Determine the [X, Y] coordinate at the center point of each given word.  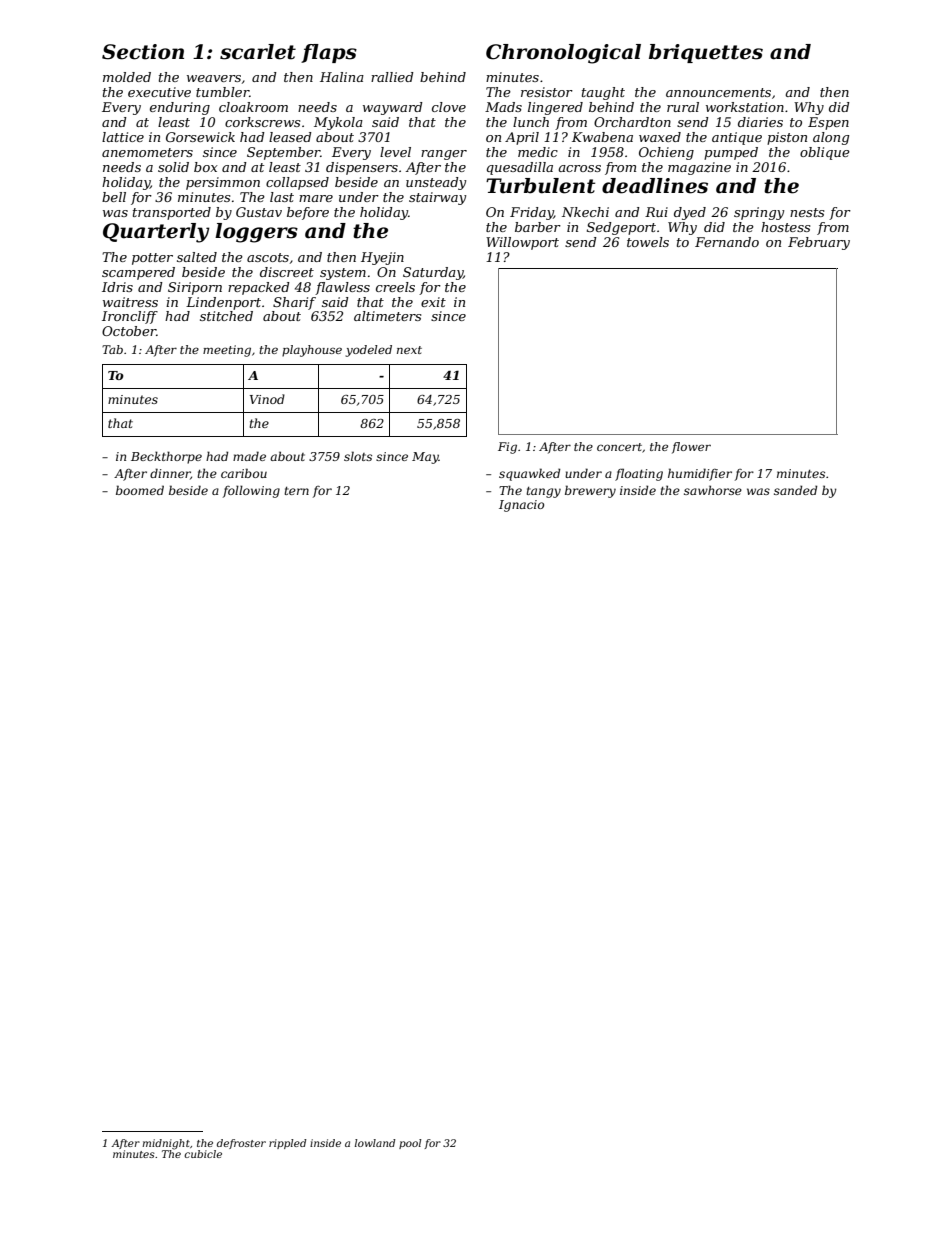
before [308, 213]
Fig [507, 448]
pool [410, 1144]
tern [296, 491]
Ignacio [521, 506]
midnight [166, 1144]
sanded [796, 490]
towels [648, 242]
